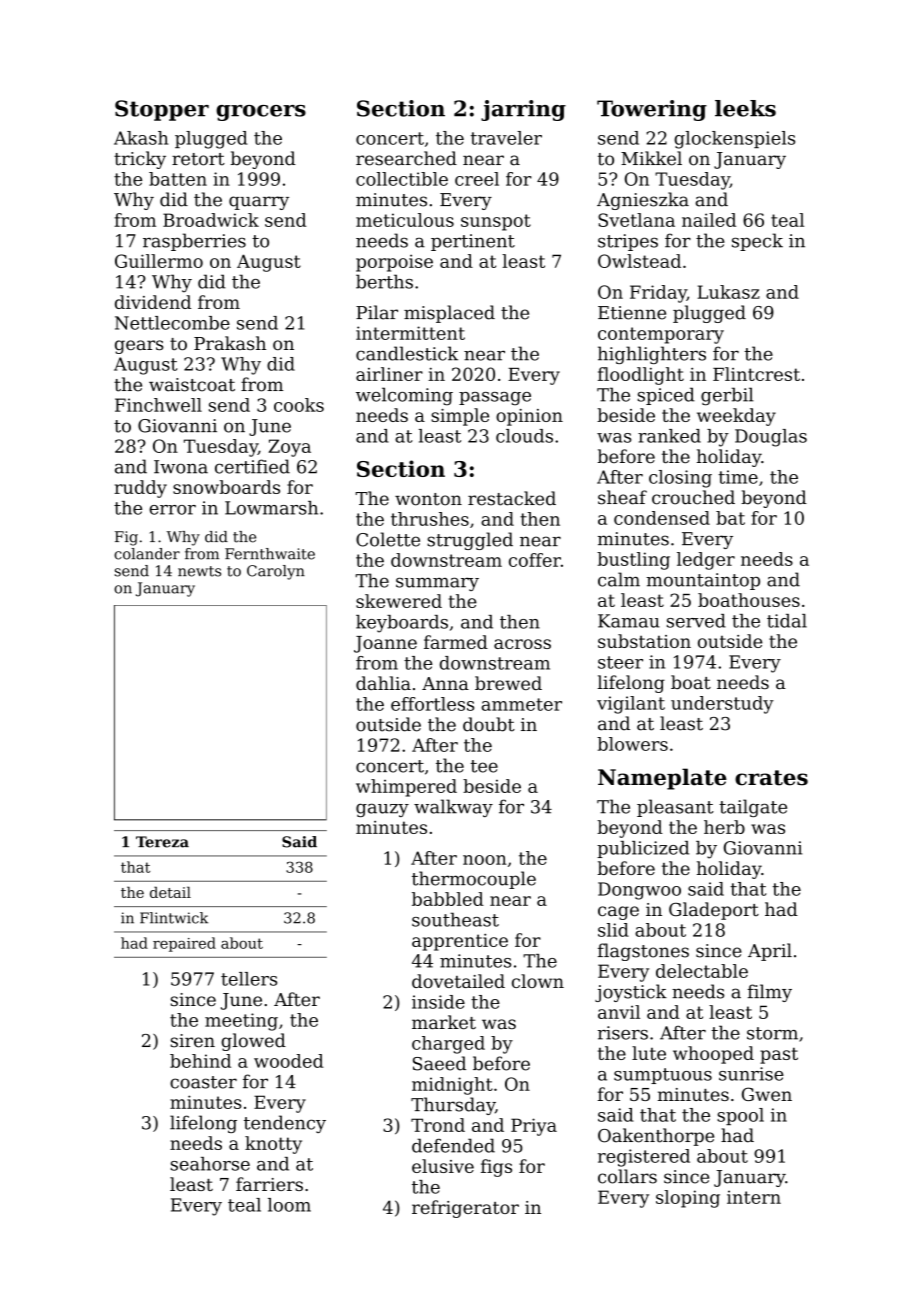  Describe the element at coordinates (745, 108) in the page. I see `leeks` at that location.
